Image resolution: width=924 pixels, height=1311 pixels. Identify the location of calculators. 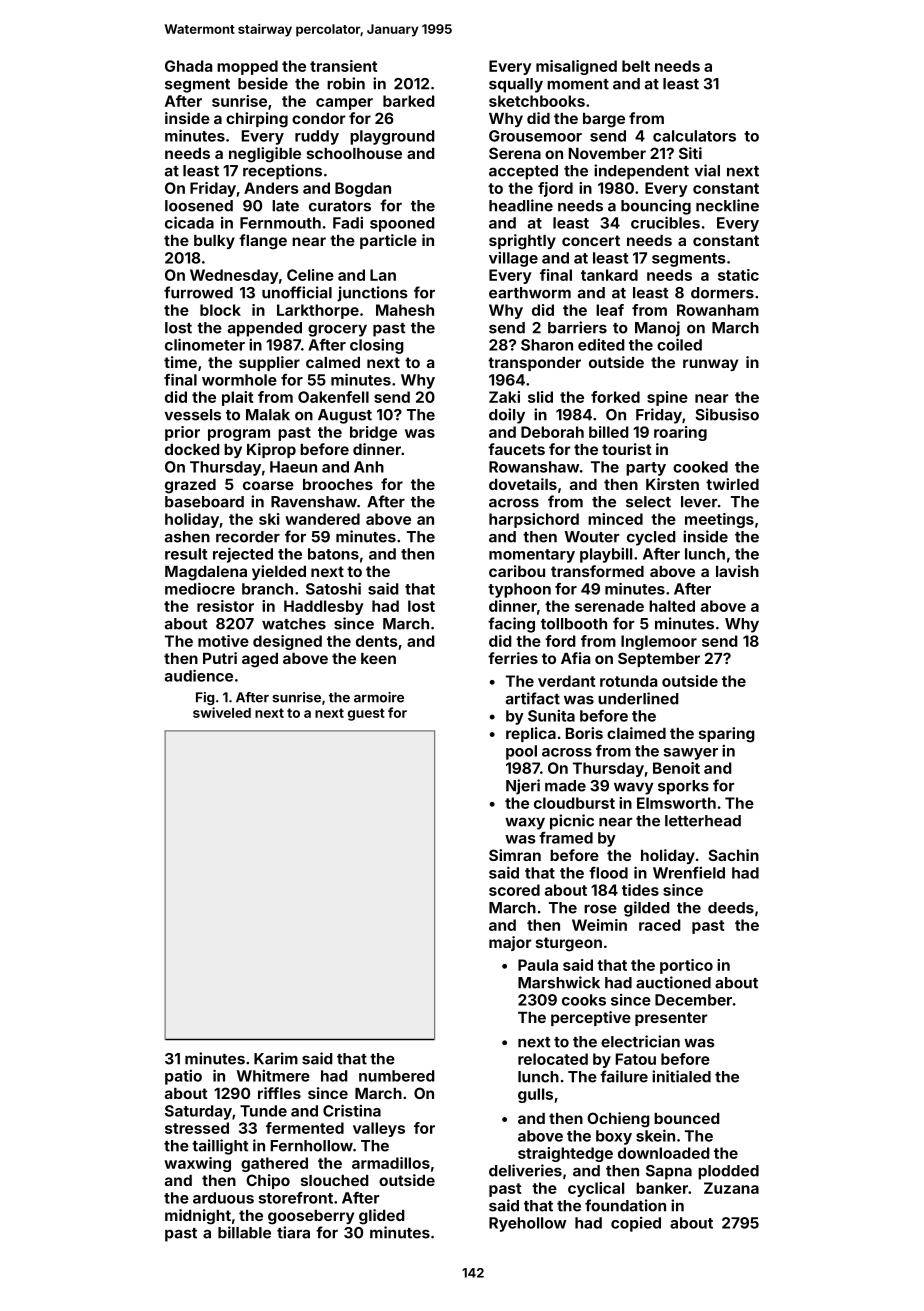
(694, 136).
